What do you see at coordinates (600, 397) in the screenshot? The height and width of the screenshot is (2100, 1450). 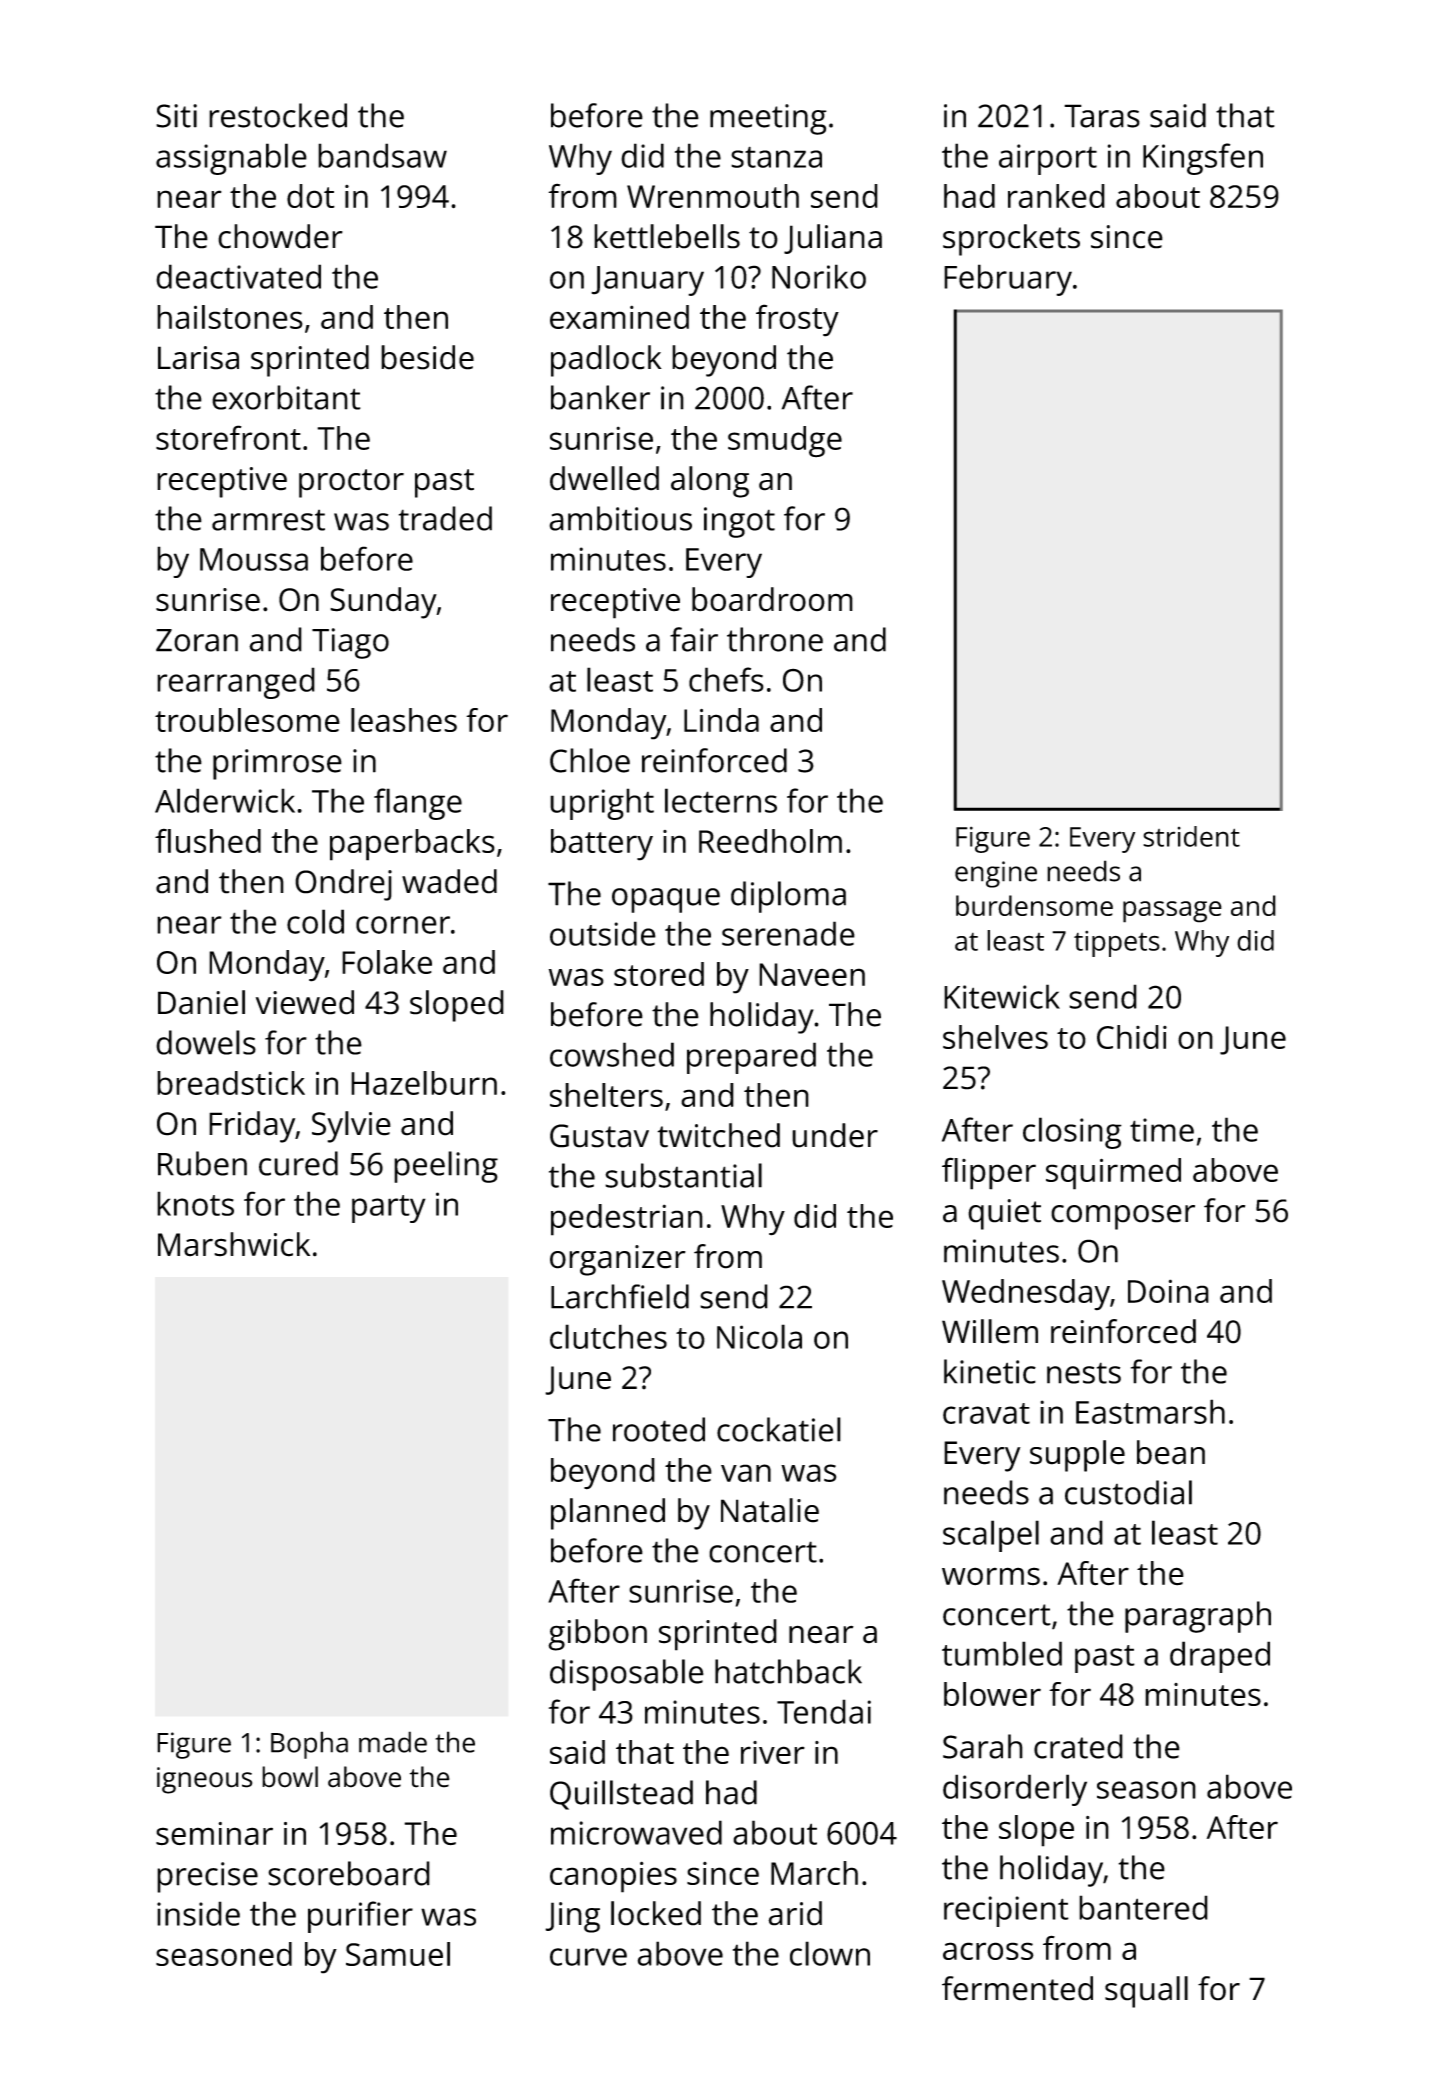 I see `banker` at bounding box center [600, 397].
